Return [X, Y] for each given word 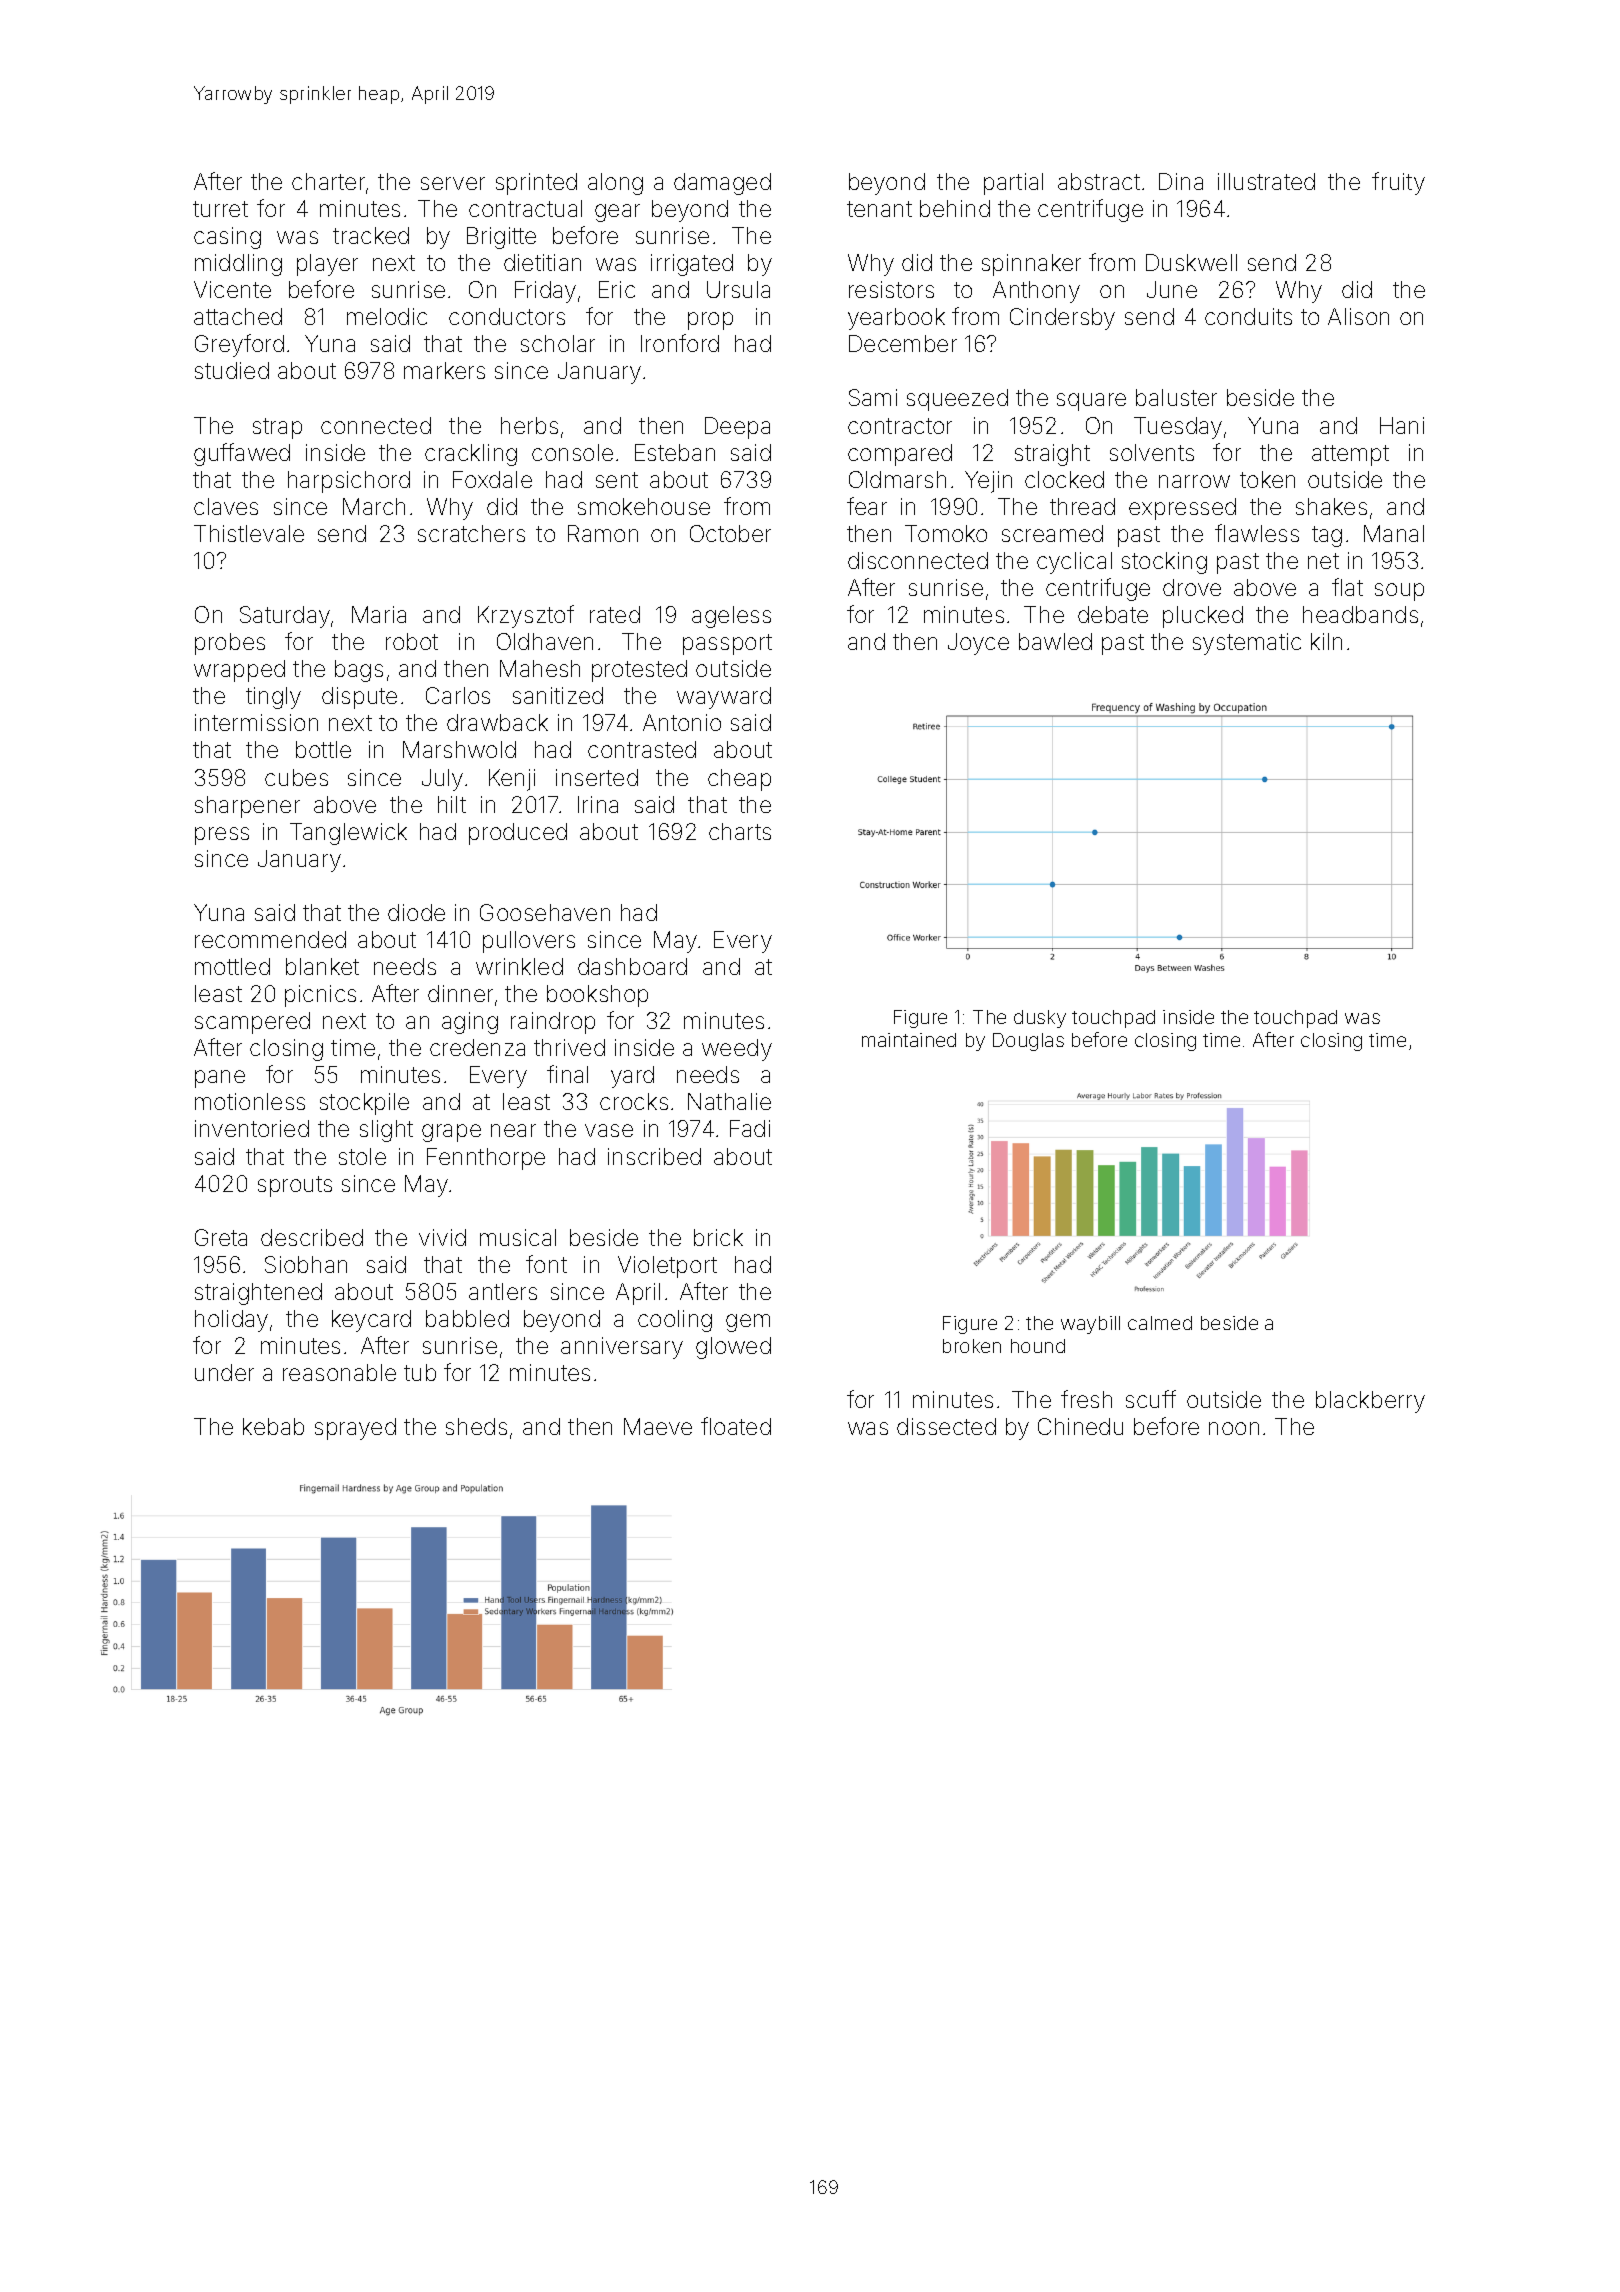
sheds [476, 1426]
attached [238, 316]
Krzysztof [526, 616]
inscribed [654, 1156]
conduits [1248, 316]
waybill [1090, 1325]
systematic [1247, 644]
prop [710, 321]
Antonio [682, 722]
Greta [221, 1237]
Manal [1394, 533]
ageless [731, 617]
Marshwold [459, 749]
